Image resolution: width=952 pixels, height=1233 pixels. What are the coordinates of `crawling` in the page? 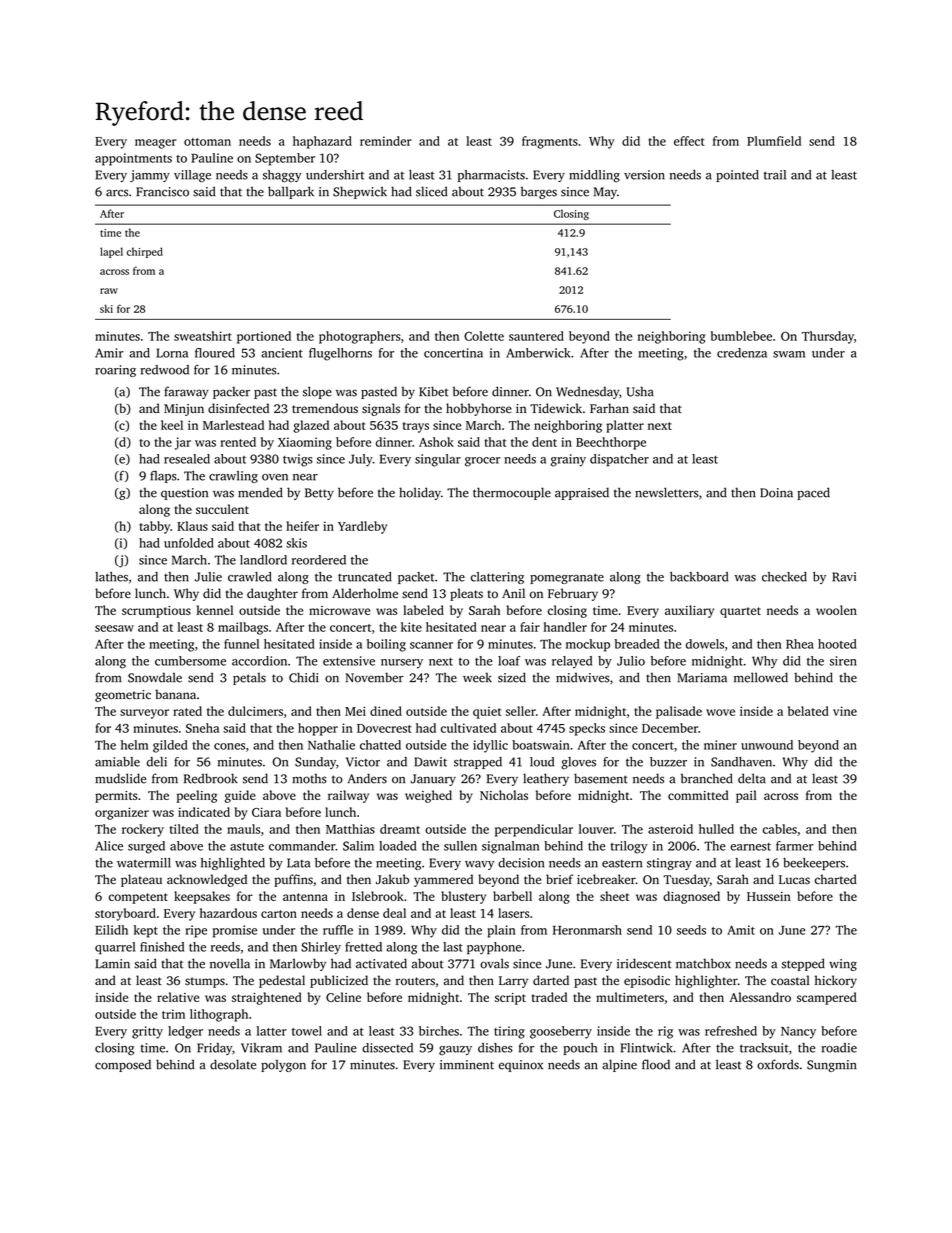 It's located at (233, 477).
